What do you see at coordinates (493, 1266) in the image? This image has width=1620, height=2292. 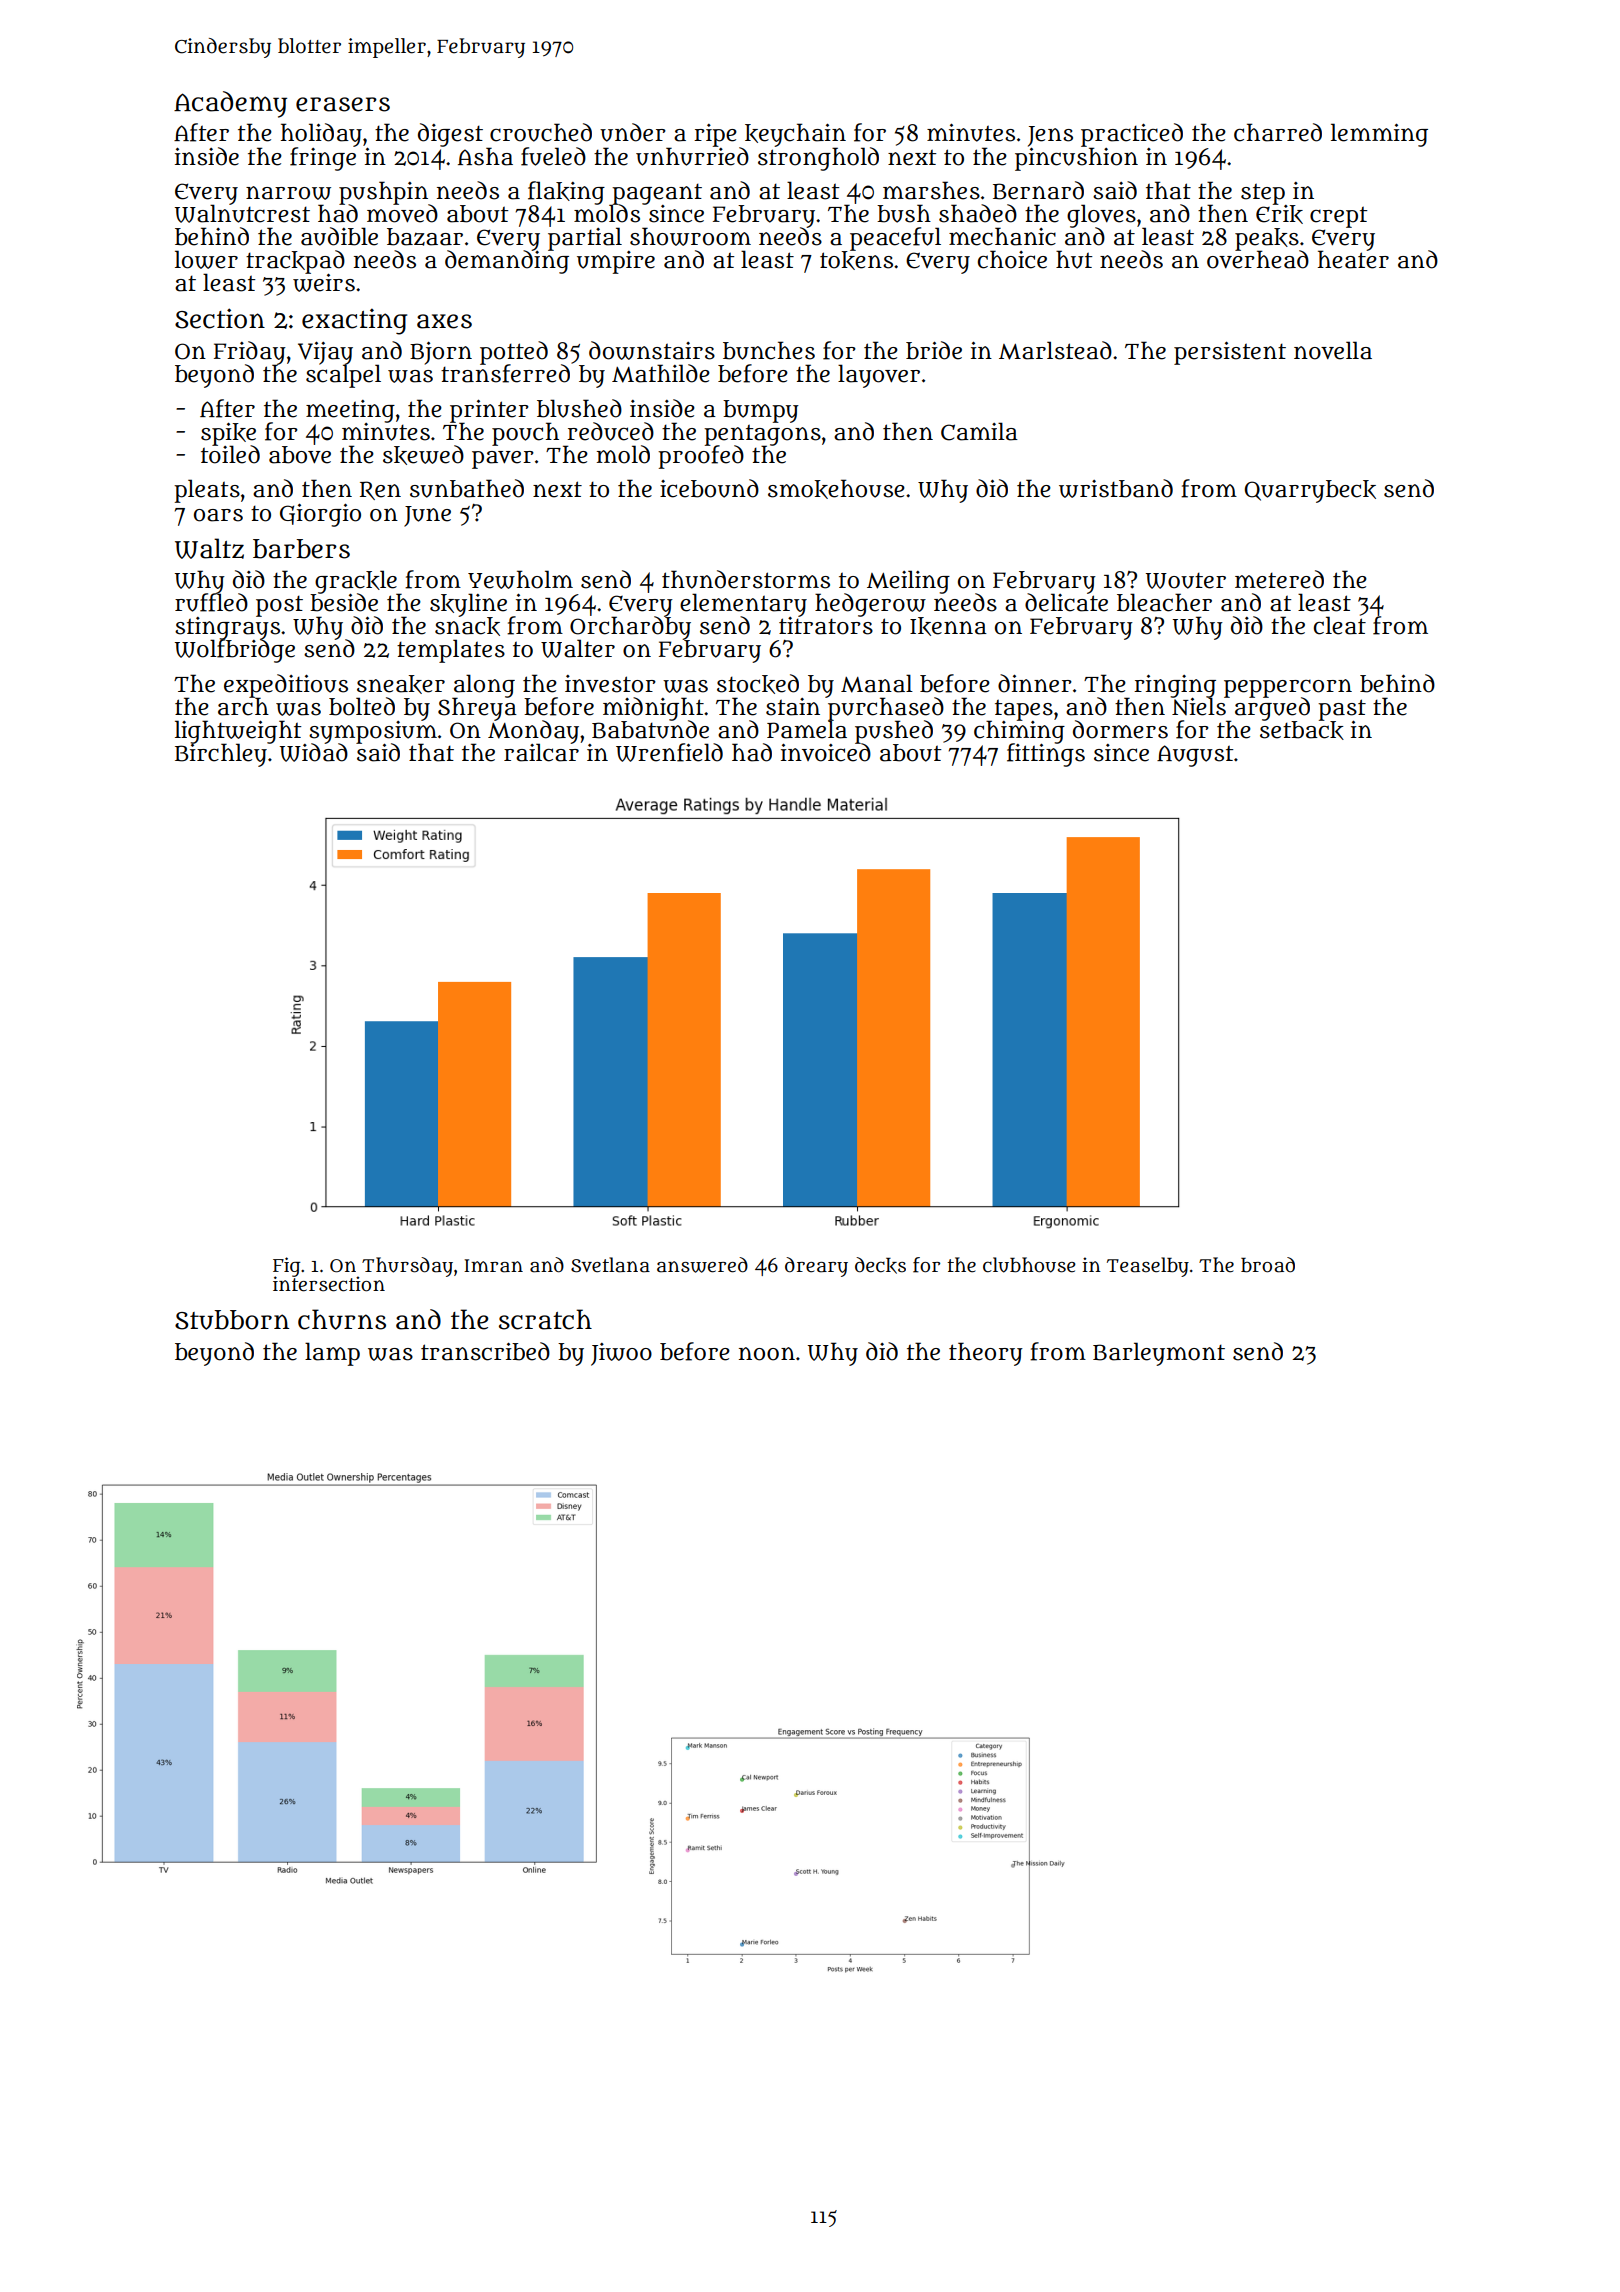 I see `Imran` at bounding box center [493, 1266].
